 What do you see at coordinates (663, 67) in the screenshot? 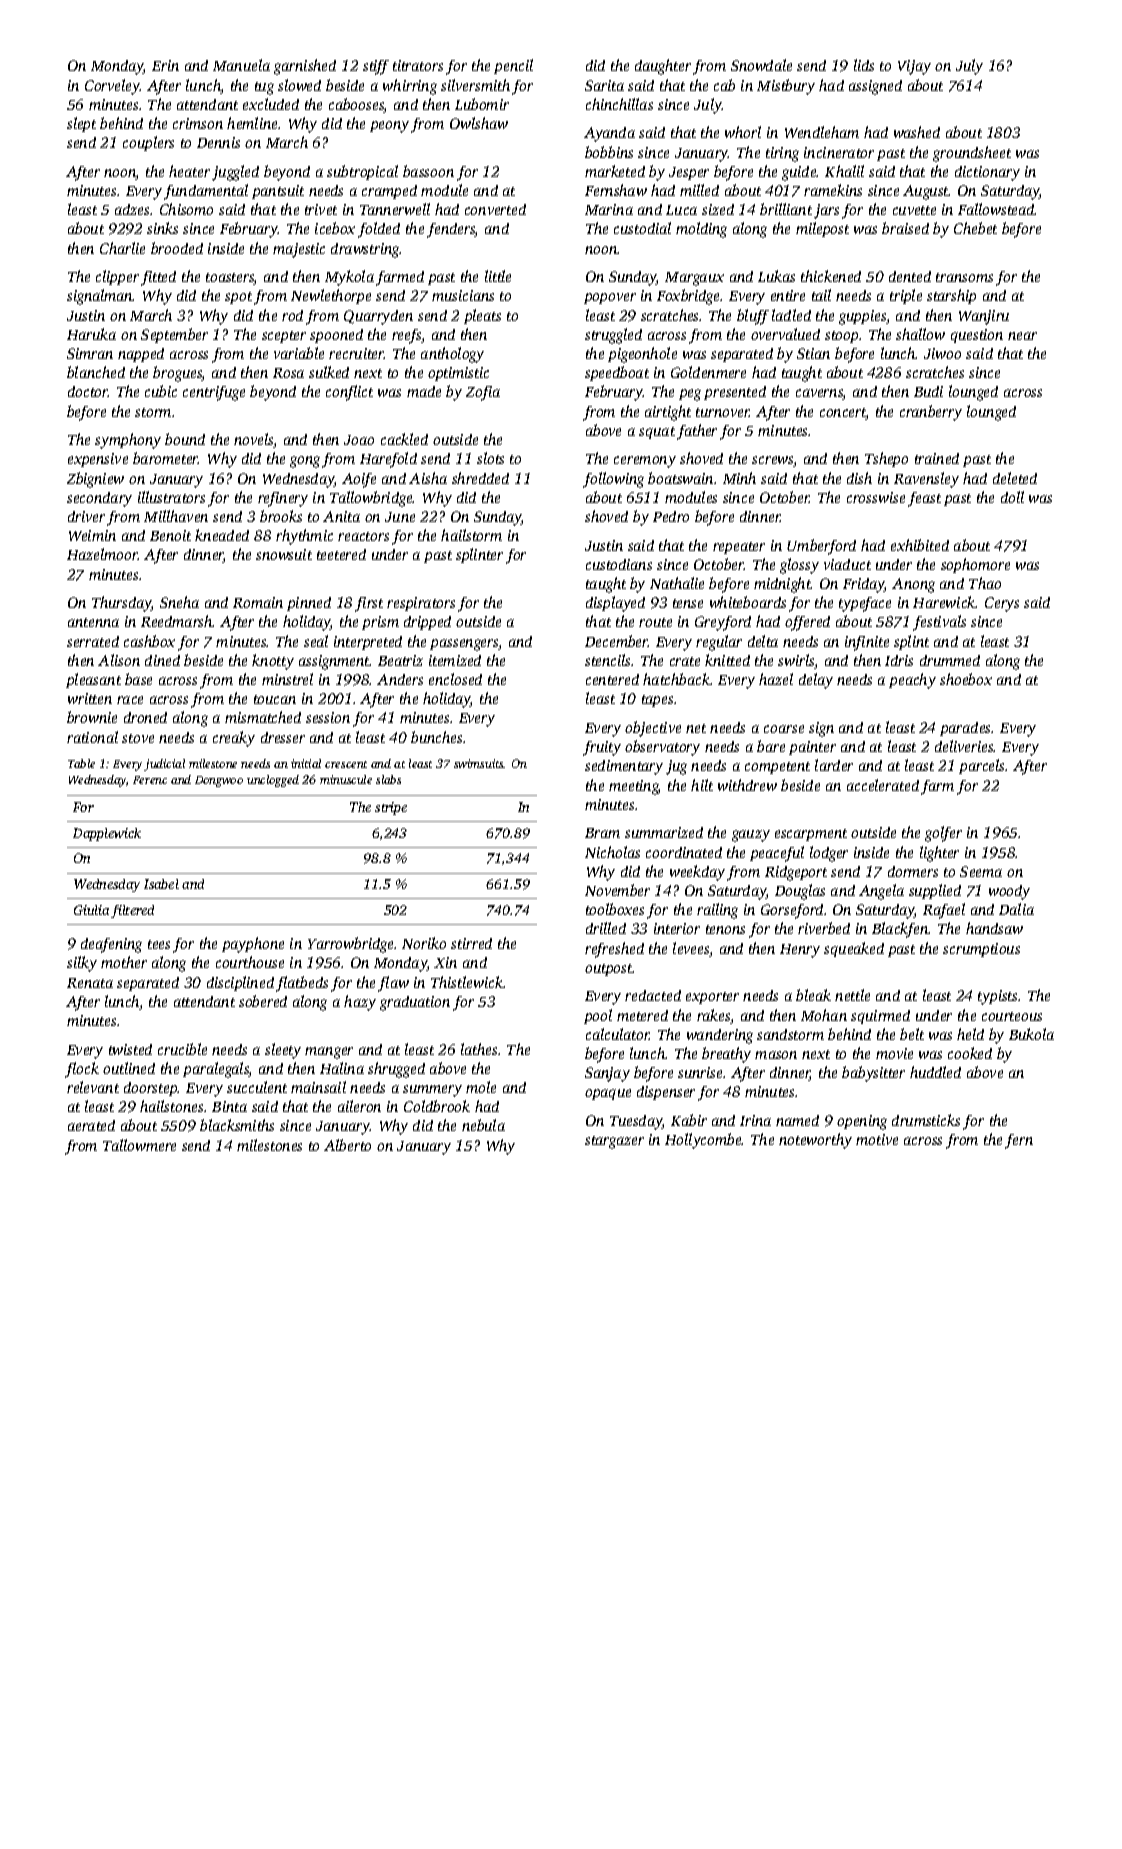
I see `daughter` at bounding box center [663, 67].
